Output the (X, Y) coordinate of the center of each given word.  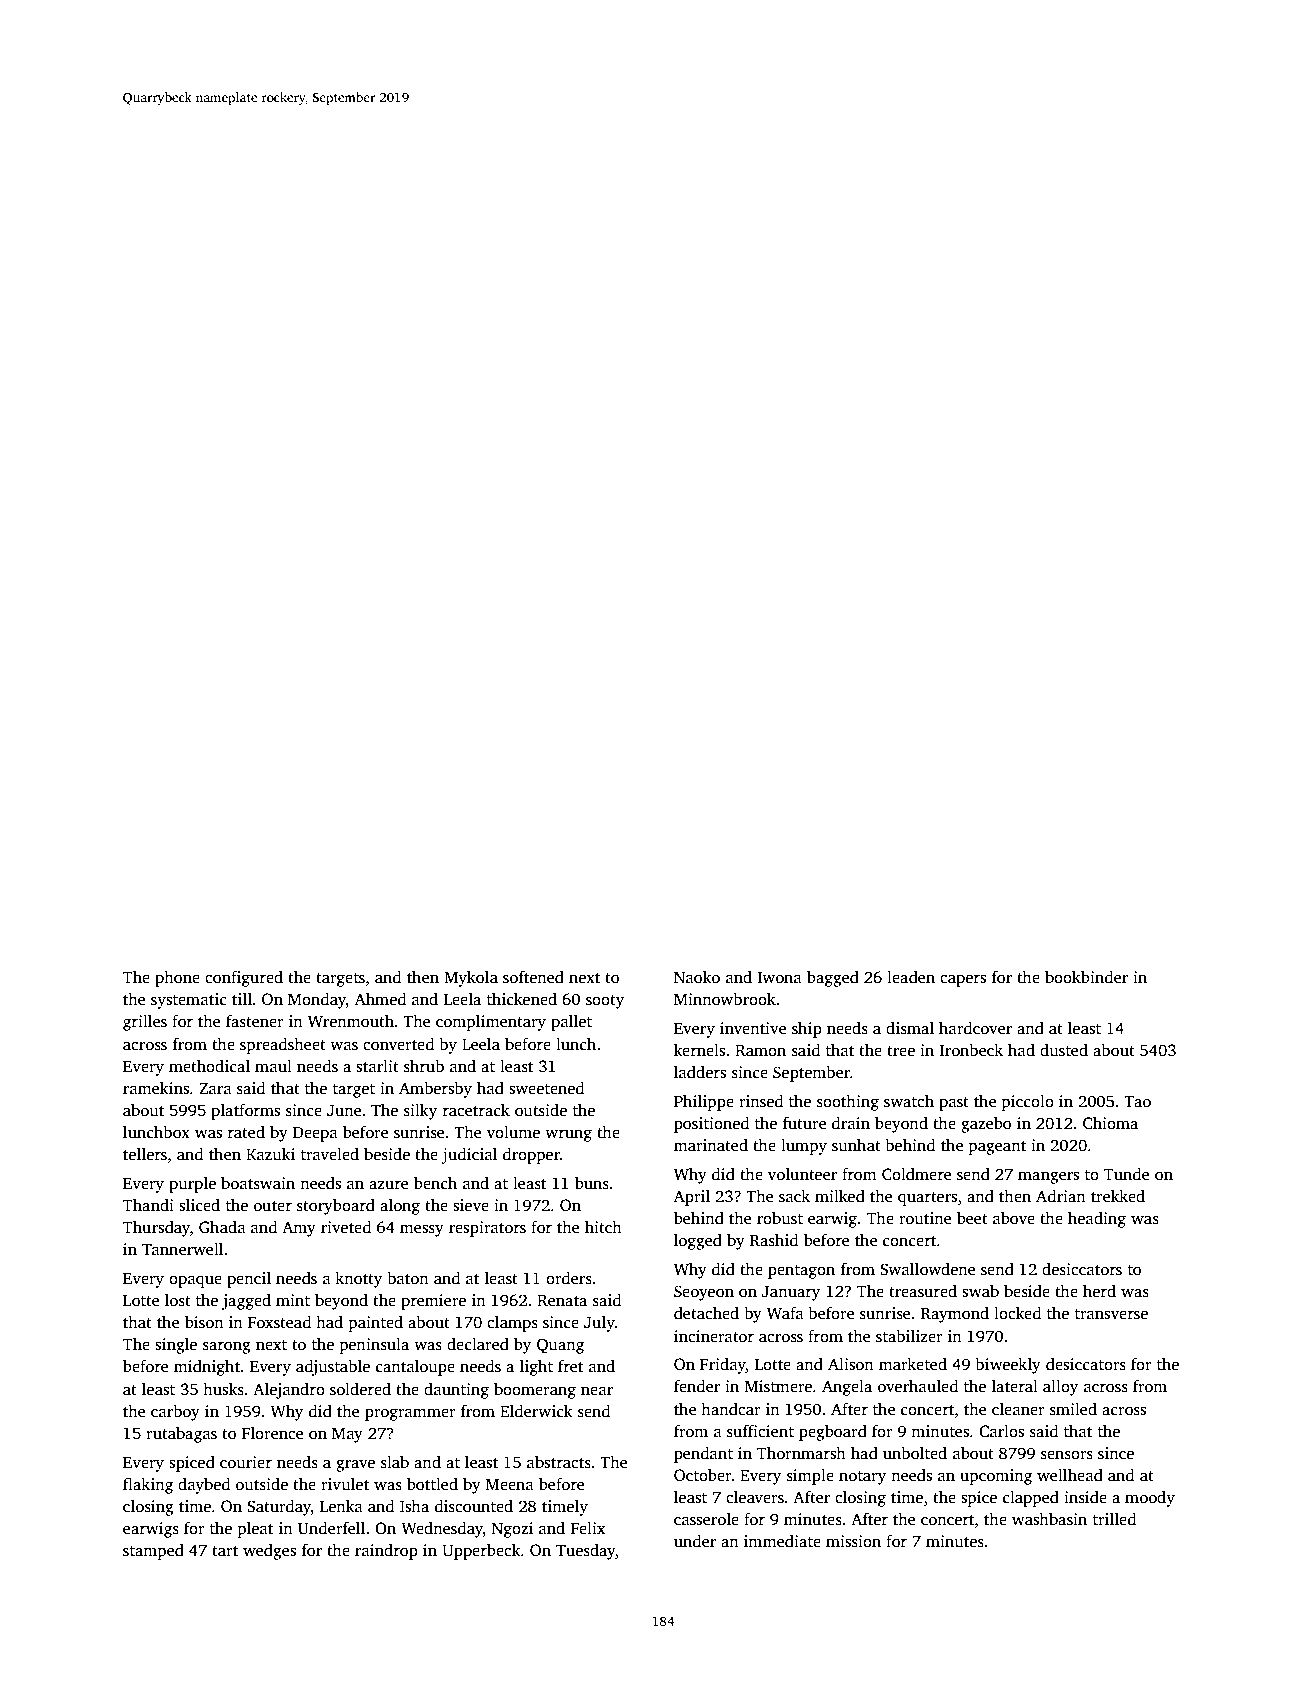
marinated (711, 1145)
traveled (330, 1154)
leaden (911, 977)
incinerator (714, 1336)
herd (1099, 1291)
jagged (246, 1302)
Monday (317, 1001)
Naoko (697, 977)
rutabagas (181, 1435)
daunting (456, 1391)
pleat (255, 1530)
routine (925, 1218)
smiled (1073, 1409)
